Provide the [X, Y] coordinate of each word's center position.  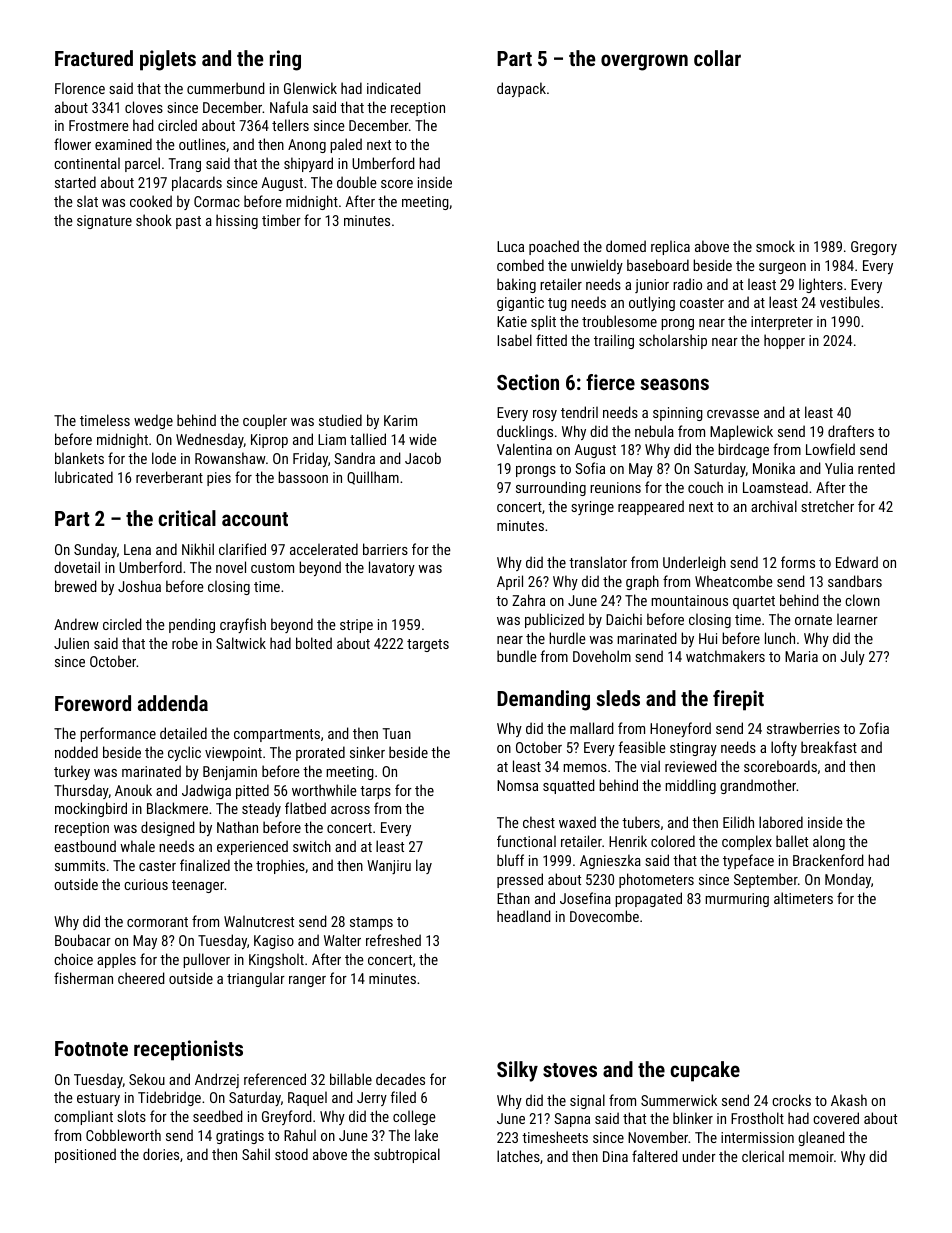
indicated [394, 88]
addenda [173, 703]
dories [161, 1154]
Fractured [94, 58]
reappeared [651, 507]
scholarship [673, 341]
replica [670, 247]
